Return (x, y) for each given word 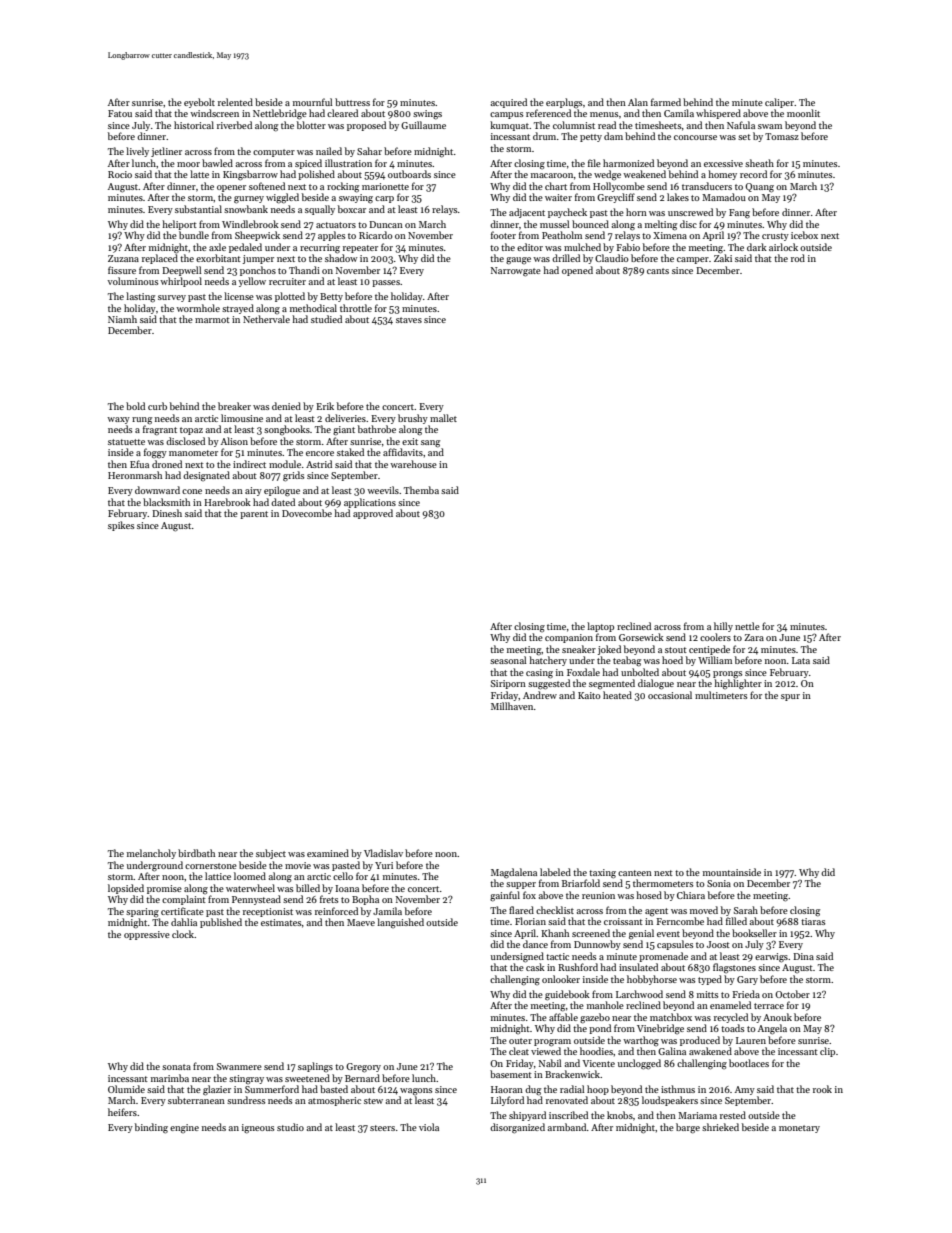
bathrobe (377, 429)
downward (157, 490)
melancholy (151, 854)
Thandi (304, 270)
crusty (775, 237)
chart (556, 186)
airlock (783, 247)
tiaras (813, 921)
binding (151, 1128)
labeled (555, 872)
